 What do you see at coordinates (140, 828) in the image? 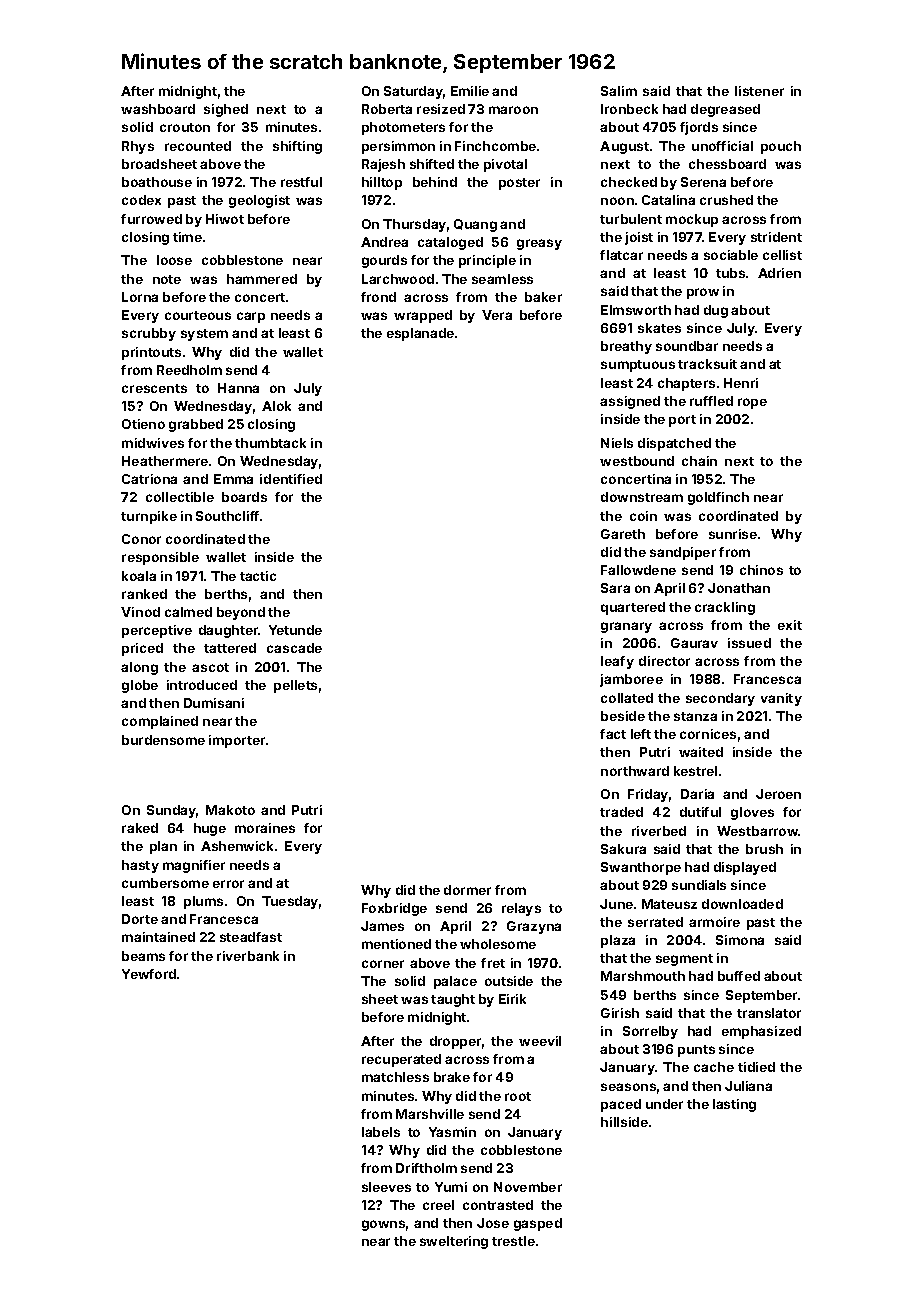
I see `raked` at bounding box center [140, 828].
